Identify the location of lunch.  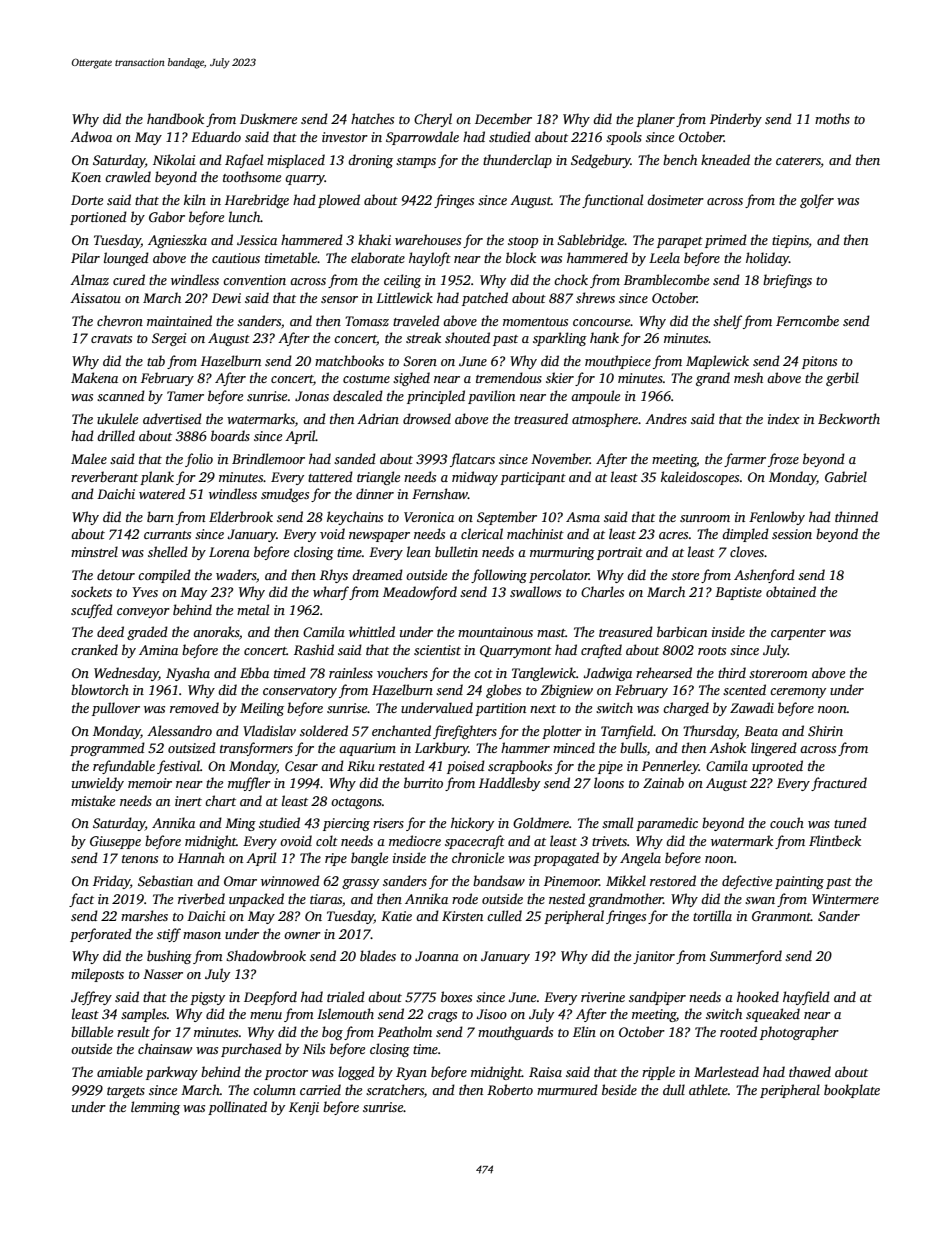
(245, 216).
